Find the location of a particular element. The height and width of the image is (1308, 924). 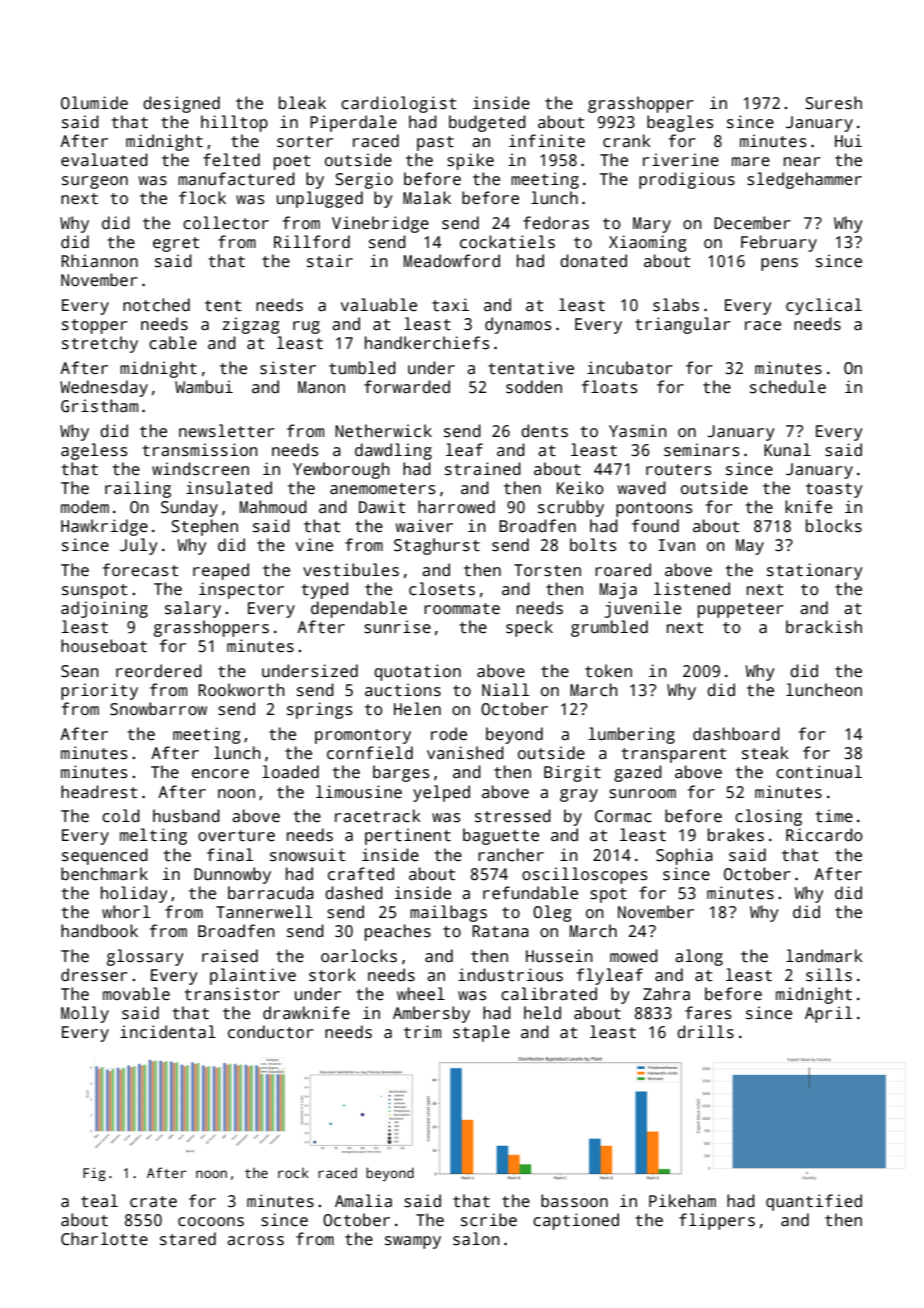

Yewborough is located at coordinates (341, 470).
